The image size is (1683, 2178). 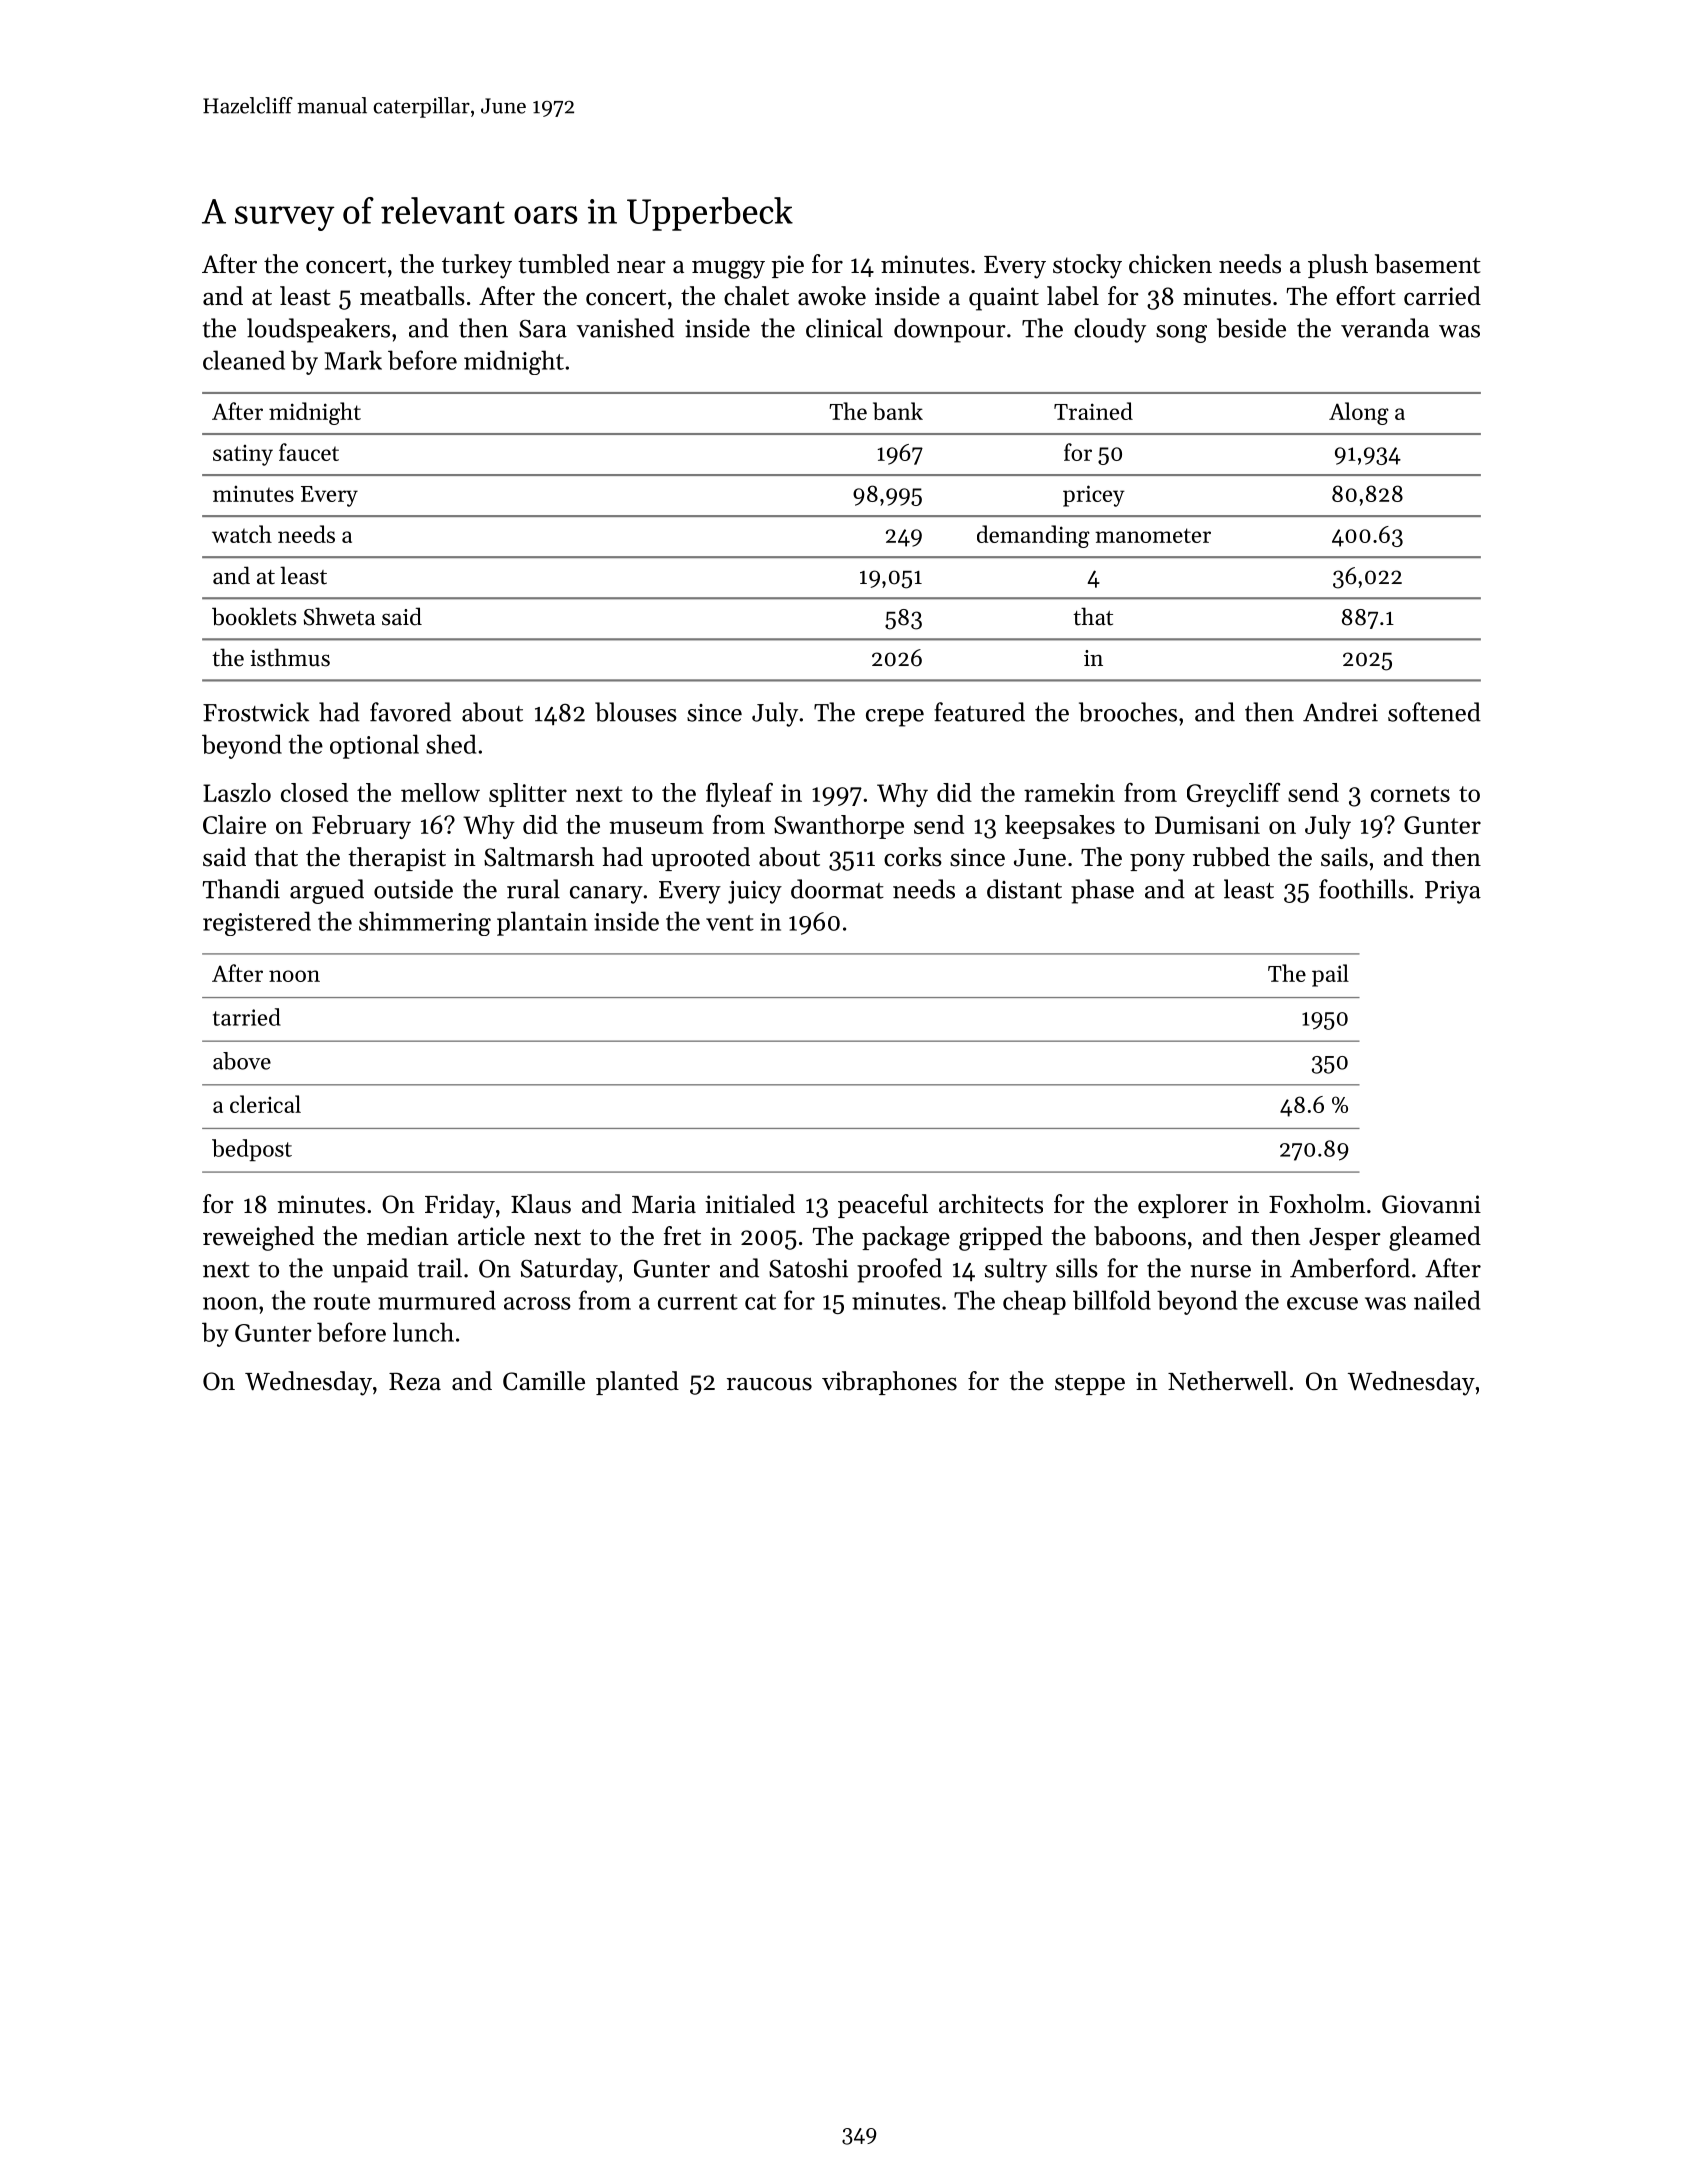 What do you see at coordinates (979, 712) in the screenshot?
I see `featured` at bounding box center [979, 712].
